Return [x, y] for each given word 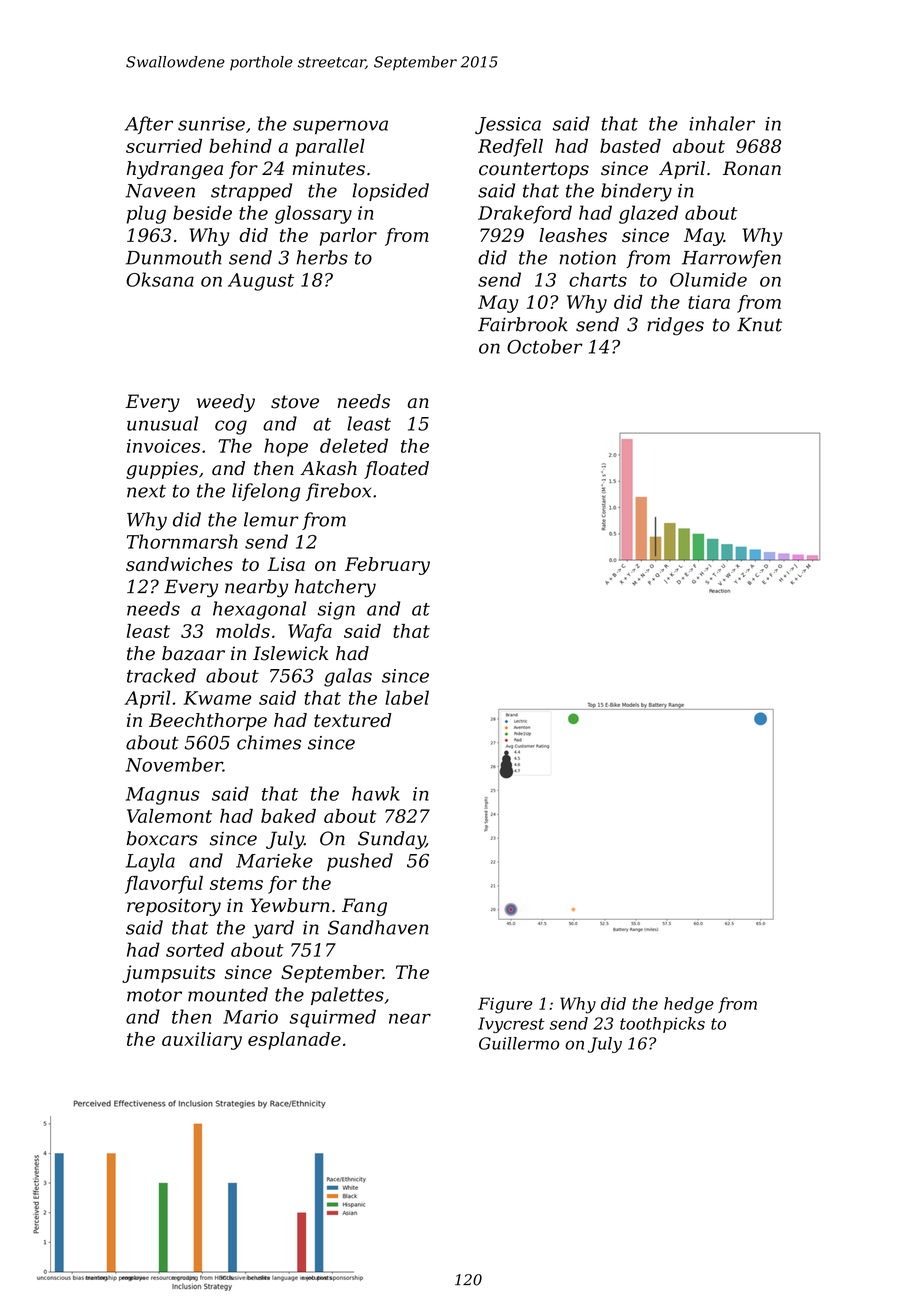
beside [202, 212]
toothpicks [662, 1025]
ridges [675, 326]
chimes [269, 742]
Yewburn [290, 905]
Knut [759, 324]
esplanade [294, 1041]
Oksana [160, 279]
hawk [375, 793]
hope [286, 447]
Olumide [708, 279]
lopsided [390, 192]
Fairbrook [523, 324]
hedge [689, 1005]
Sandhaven [378, 927]
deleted [354, 445]
